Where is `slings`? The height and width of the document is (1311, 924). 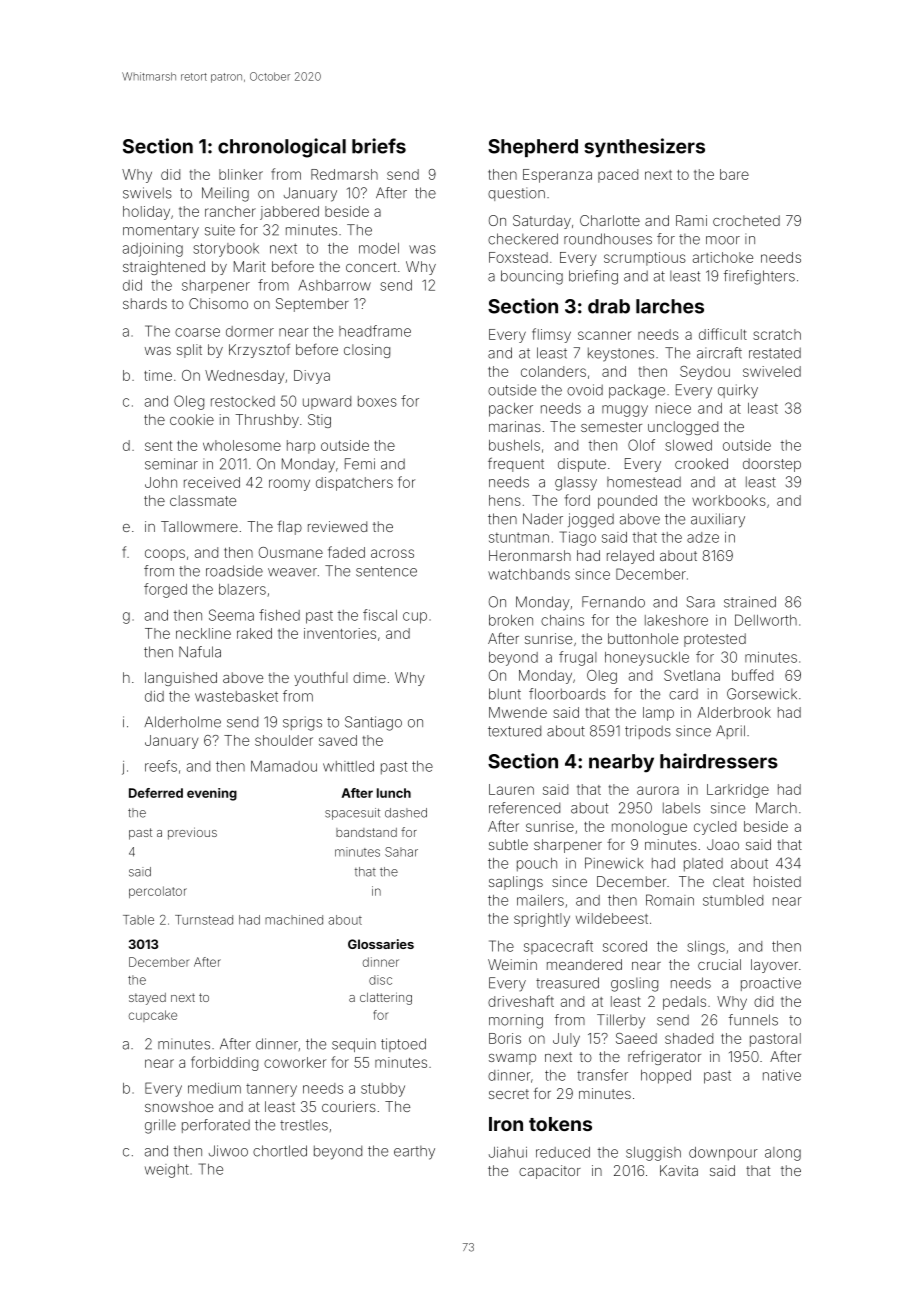 slings is located at coordinates (706, 948).
